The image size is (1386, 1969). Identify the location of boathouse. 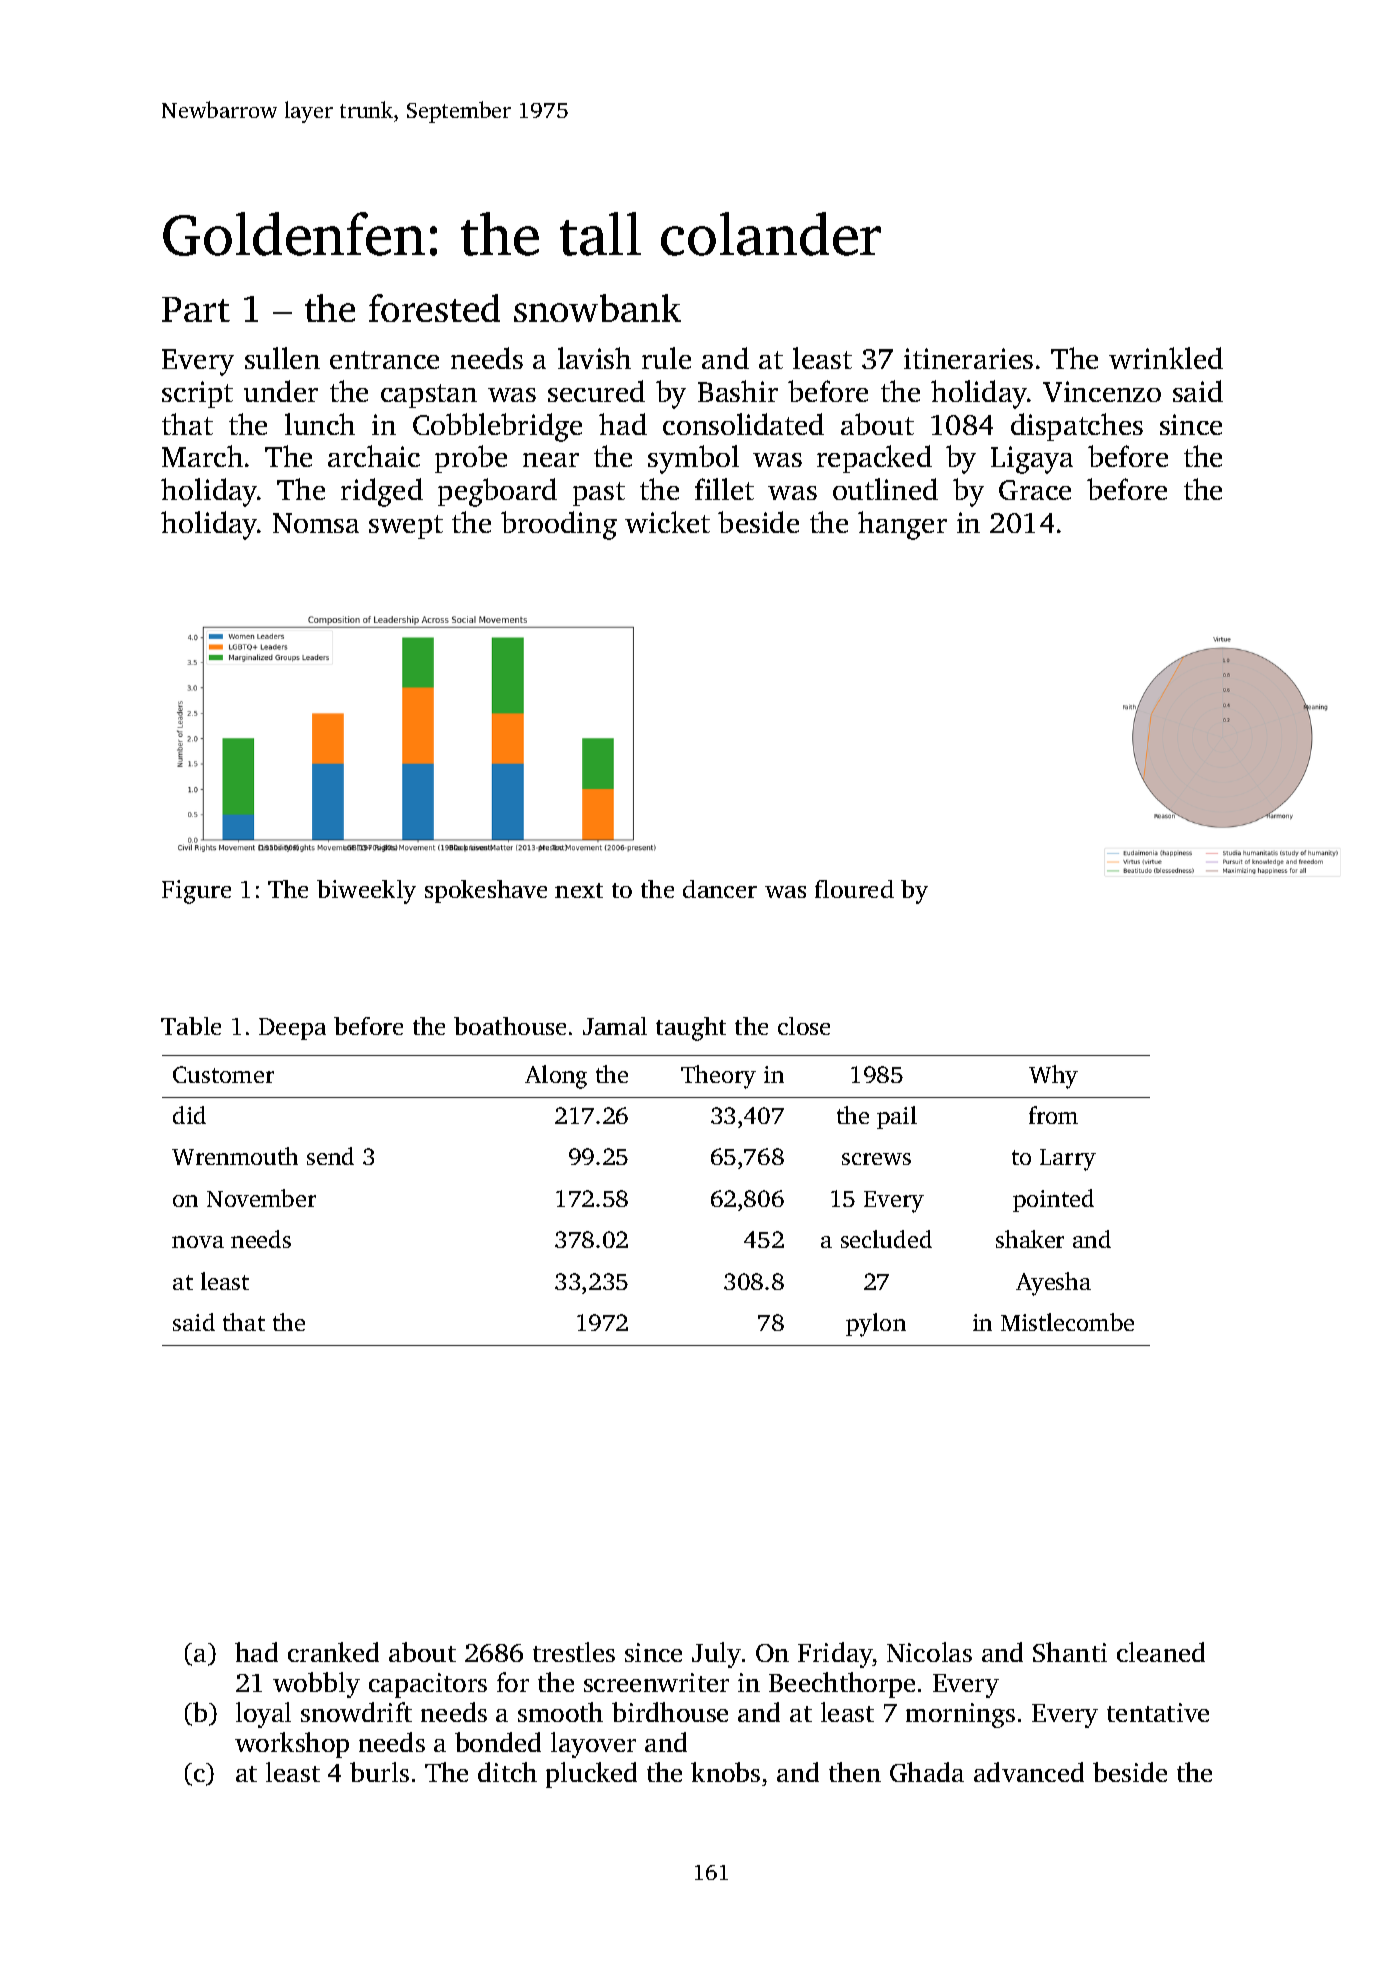
(510, 1026).
